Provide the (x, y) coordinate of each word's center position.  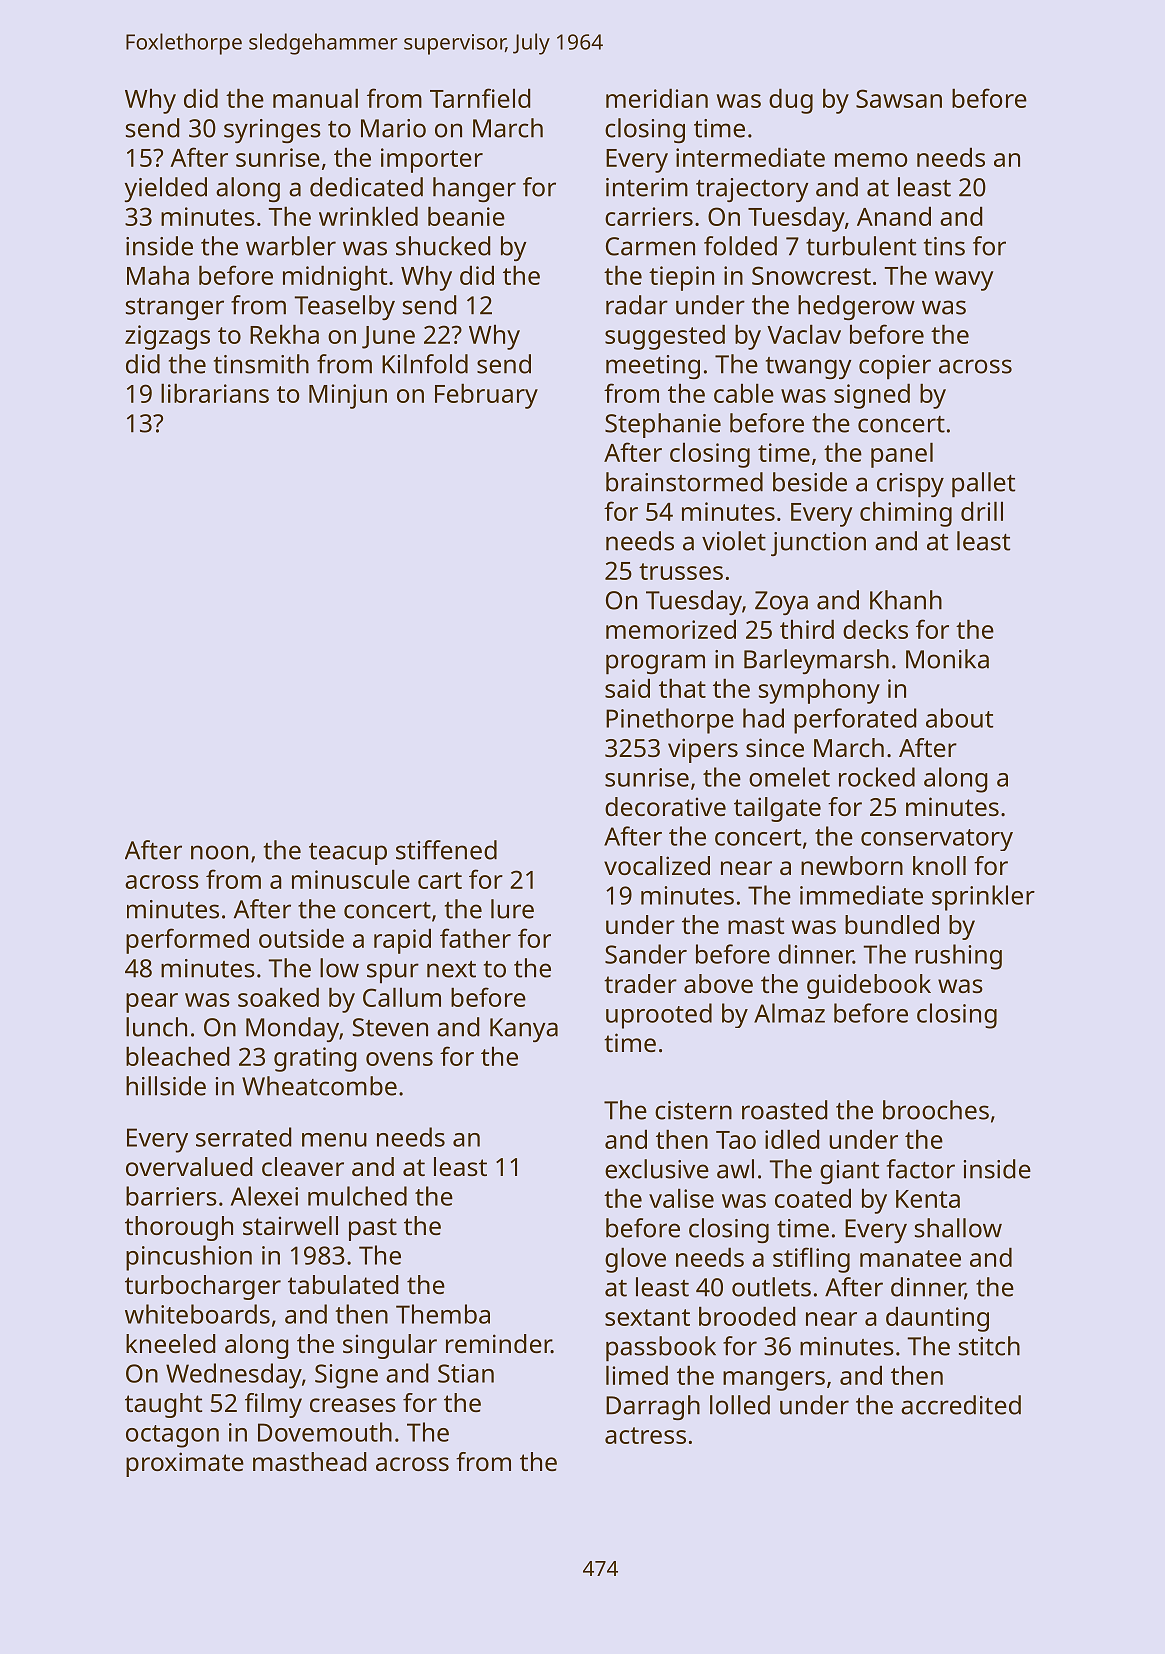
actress (645, 1435)
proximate (185, 1464)
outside (301, 938)
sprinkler (983, 898)
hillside (166, 1086)
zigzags (167, 337)
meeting (653, 367)
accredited (961, 1405)
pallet (983, 485)
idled (792, 1139)
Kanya (524, 1030)
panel (902, 455)
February (486, 396)
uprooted (659, 1016)
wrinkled (368, 216)
